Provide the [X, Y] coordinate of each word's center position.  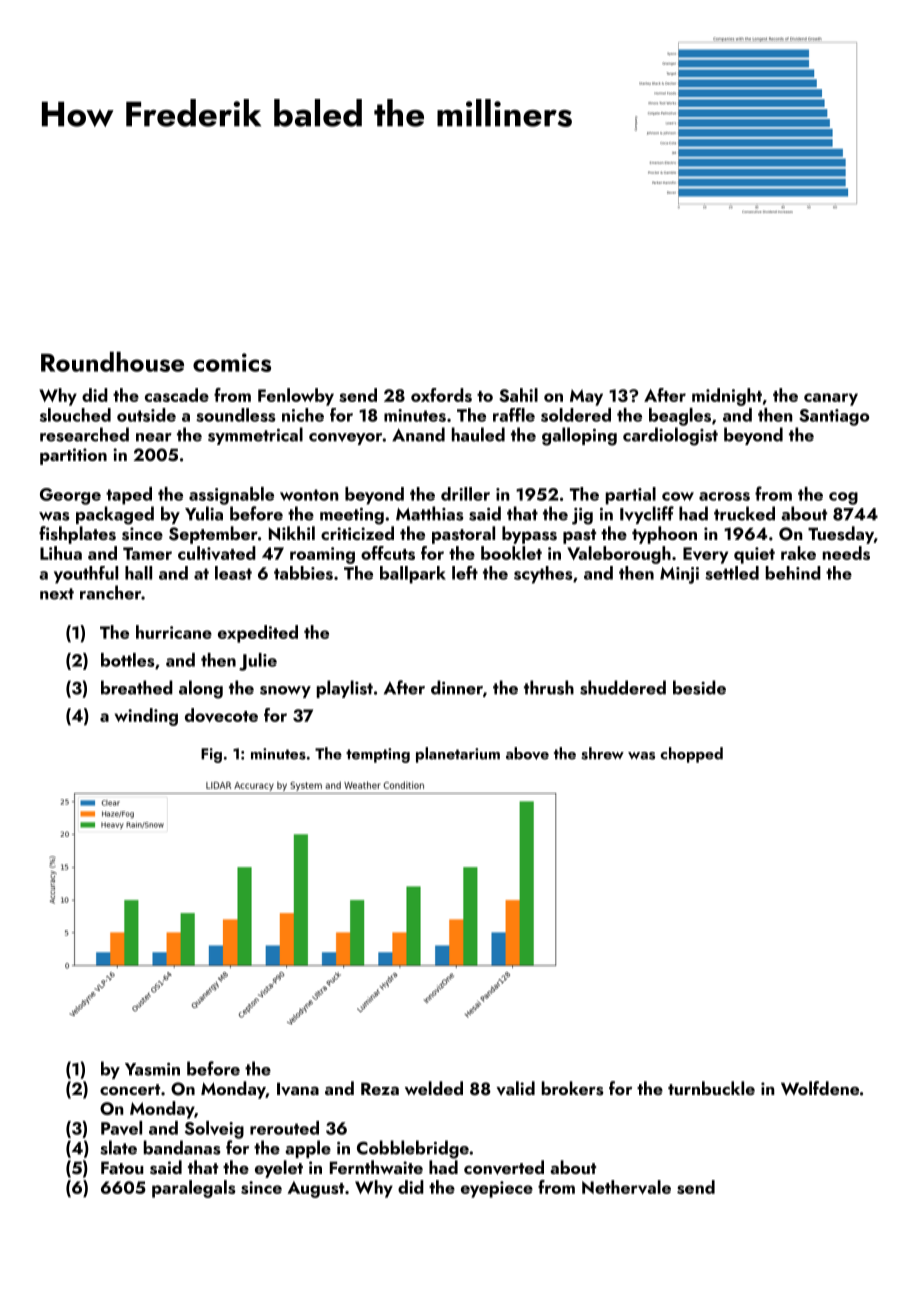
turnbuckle [711, 1088]
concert [130, 1089]
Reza [380, 1088]
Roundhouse [112, 361]
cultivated [217, 553]
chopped [691, 755]
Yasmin [152, 1069]
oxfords [441, 395]
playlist [345, 689]
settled [732, 573]
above [527, 753]
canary [831, 399]
